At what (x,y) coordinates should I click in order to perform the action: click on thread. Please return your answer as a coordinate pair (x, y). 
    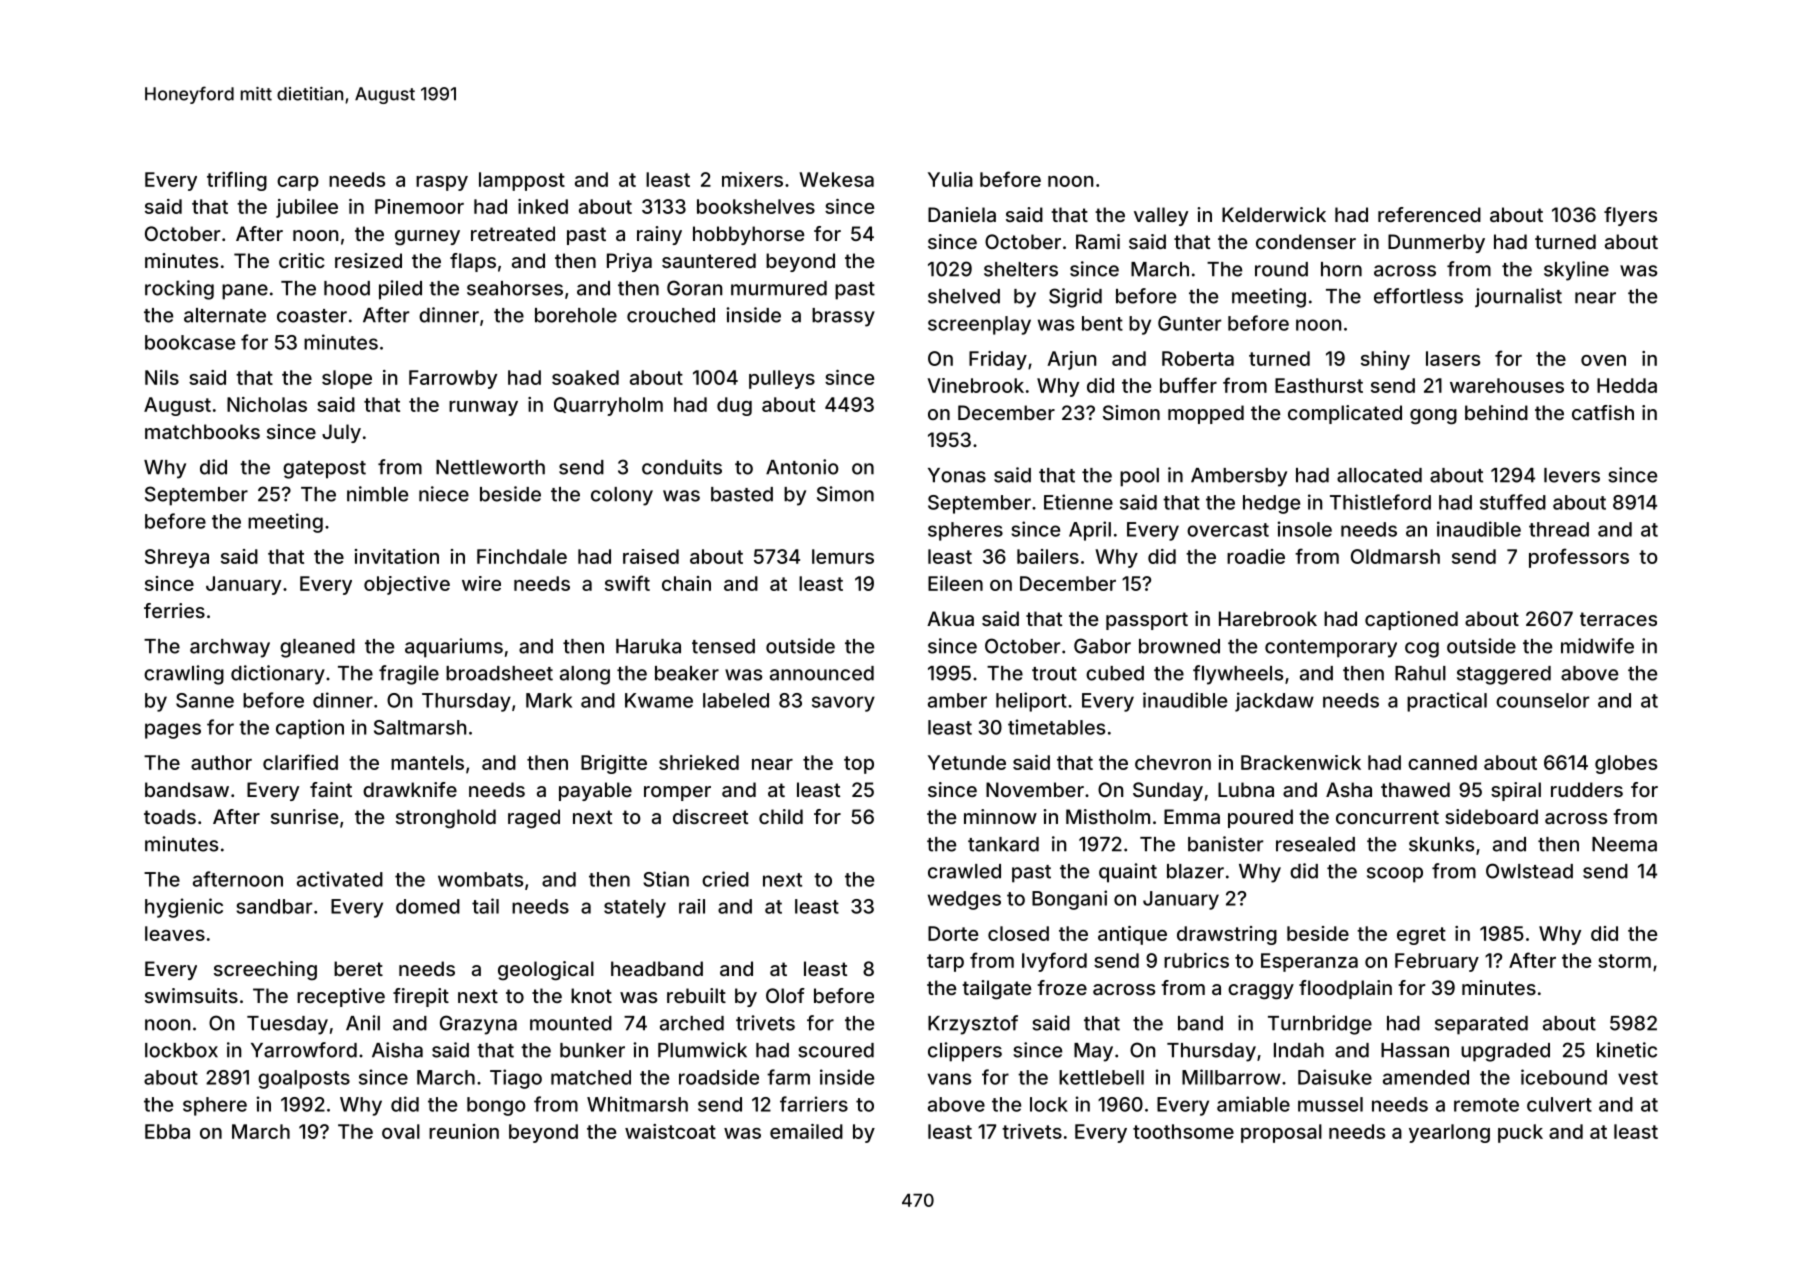
    Looking at the image, I should click on (1559, 529).
